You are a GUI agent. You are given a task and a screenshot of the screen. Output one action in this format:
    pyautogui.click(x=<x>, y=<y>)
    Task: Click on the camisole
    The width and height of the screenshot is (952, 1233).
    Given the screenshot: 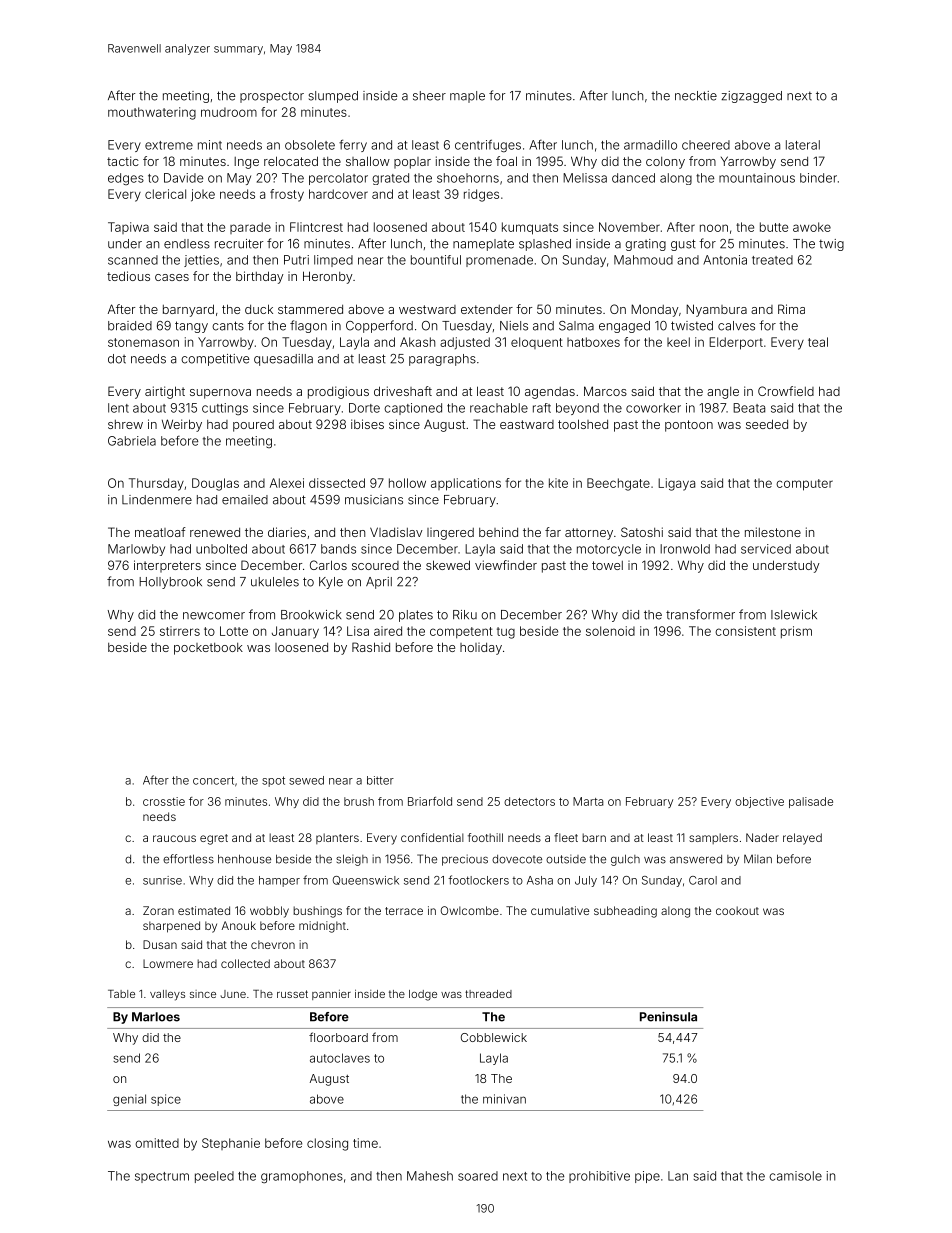 What is the action you would take?
    pyautogui.click(x=795, y=1176)
